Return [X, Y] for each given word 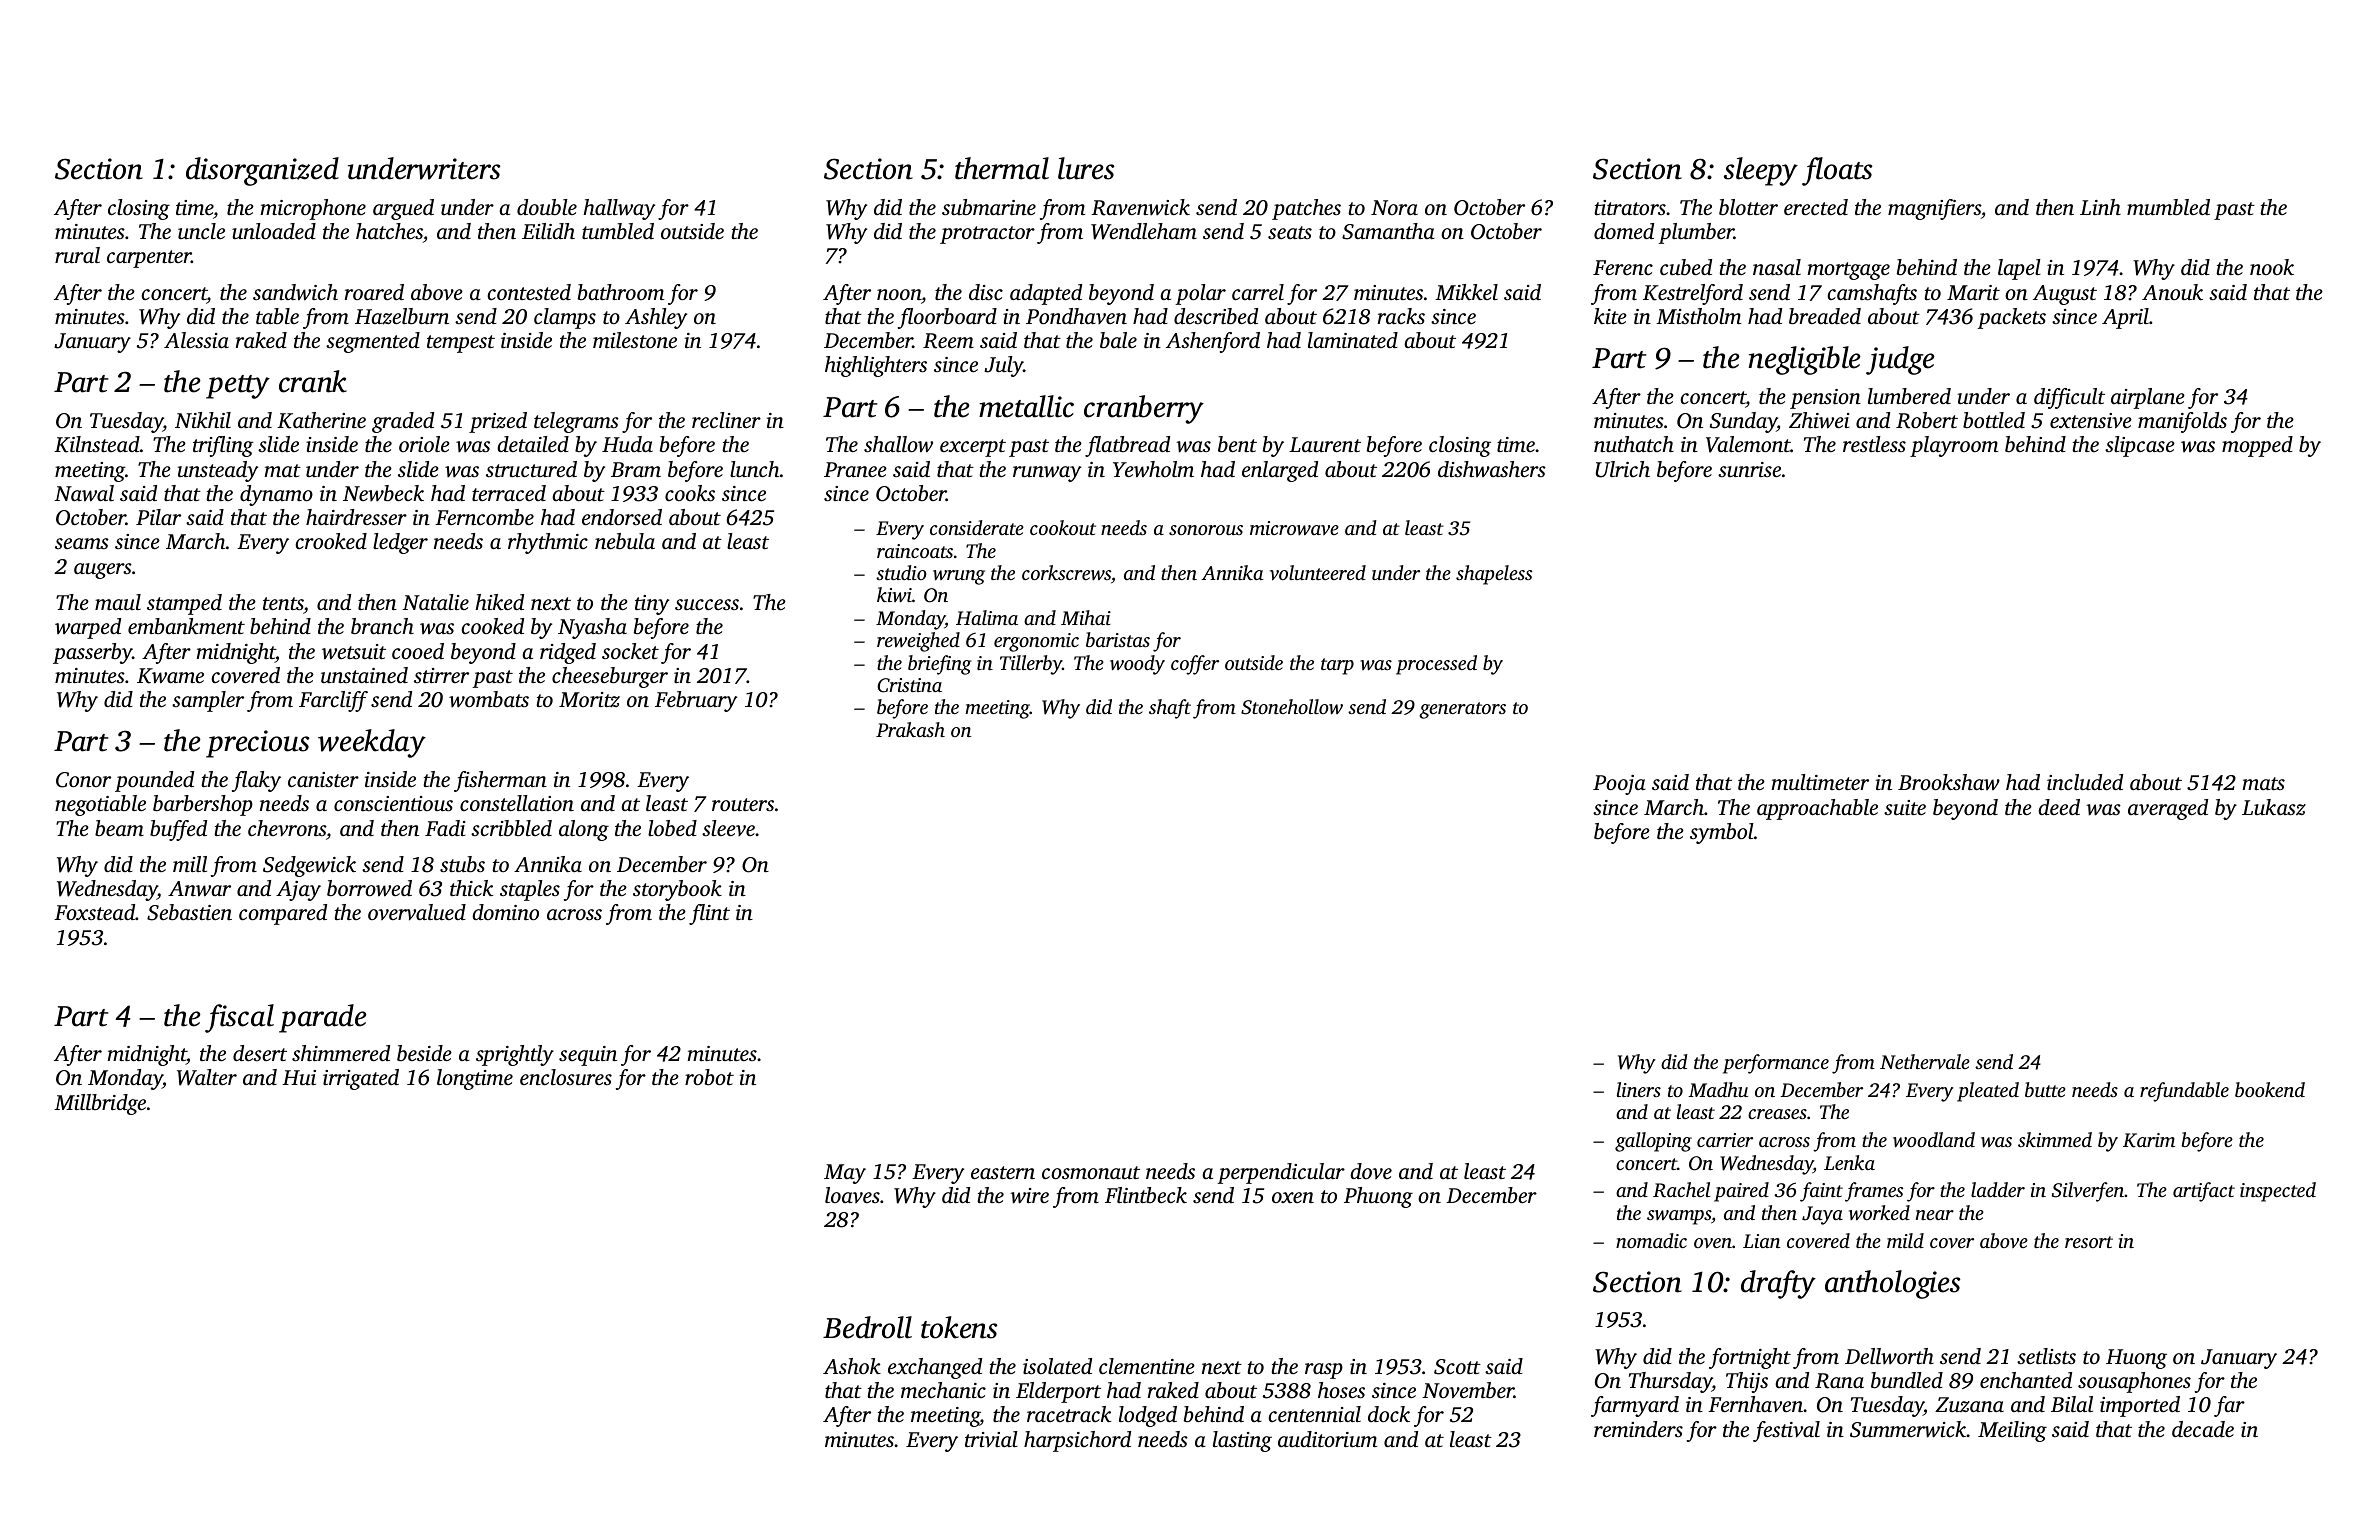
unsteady [218, 471]
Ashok [852, 1366]
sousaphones [2134, 1382]
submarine [989, 207]
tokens [959, 1327]
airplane [2148, 398]
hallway [619, 209]
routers [743, 804]
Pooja [1619, 785]
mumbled [2168, 207]
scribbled [511, 828]
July [1003, 366]
